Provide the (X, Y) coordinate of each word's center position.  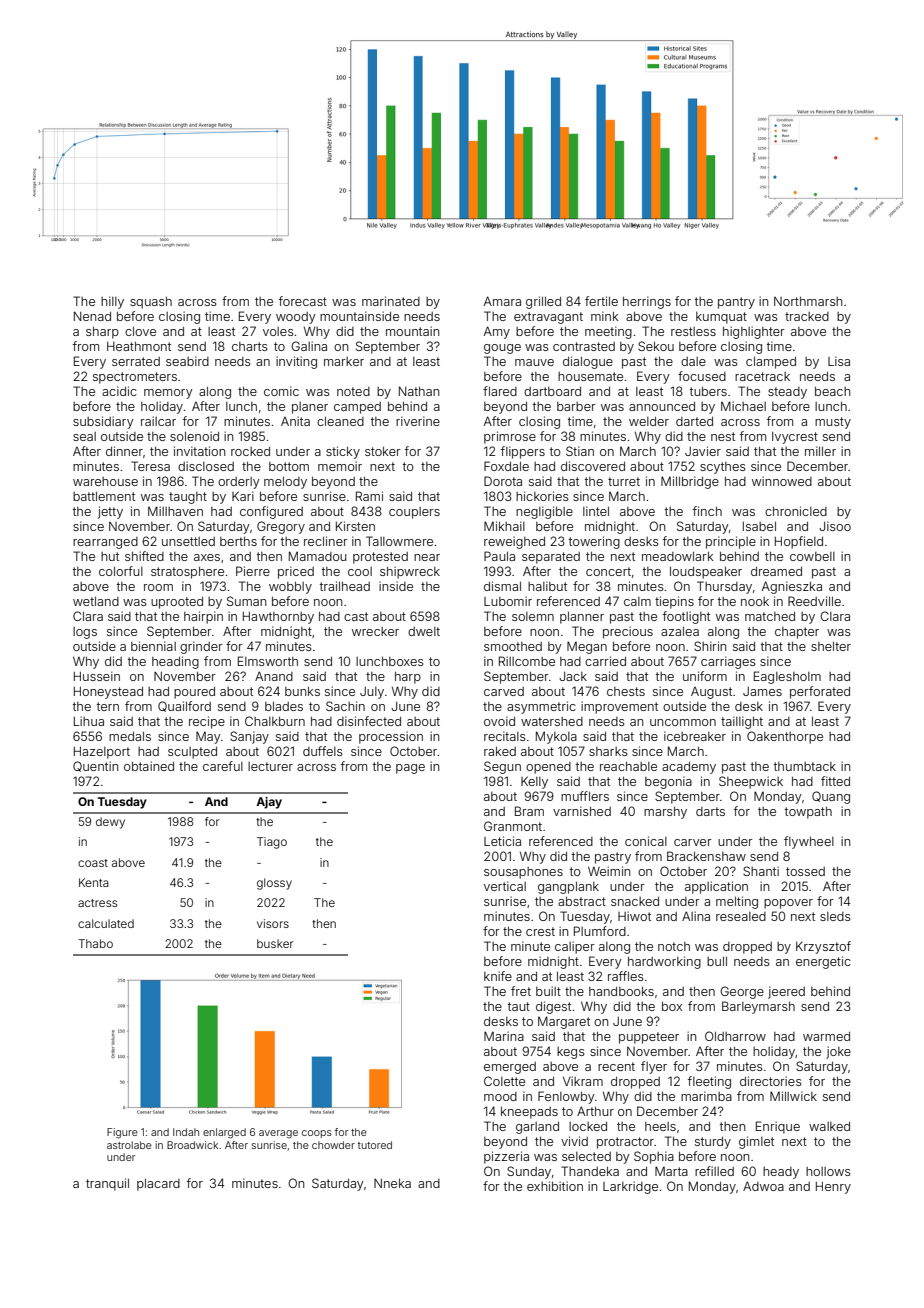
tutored (375, 1145)
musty (833, 423)
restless (693, 331)
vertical (505, 886)
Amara (502, 301)
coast (93, 863)
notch (674, 946)
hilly (112, 302)
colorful (121, 571)
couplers (414, 513)
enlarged (224, 1133)
